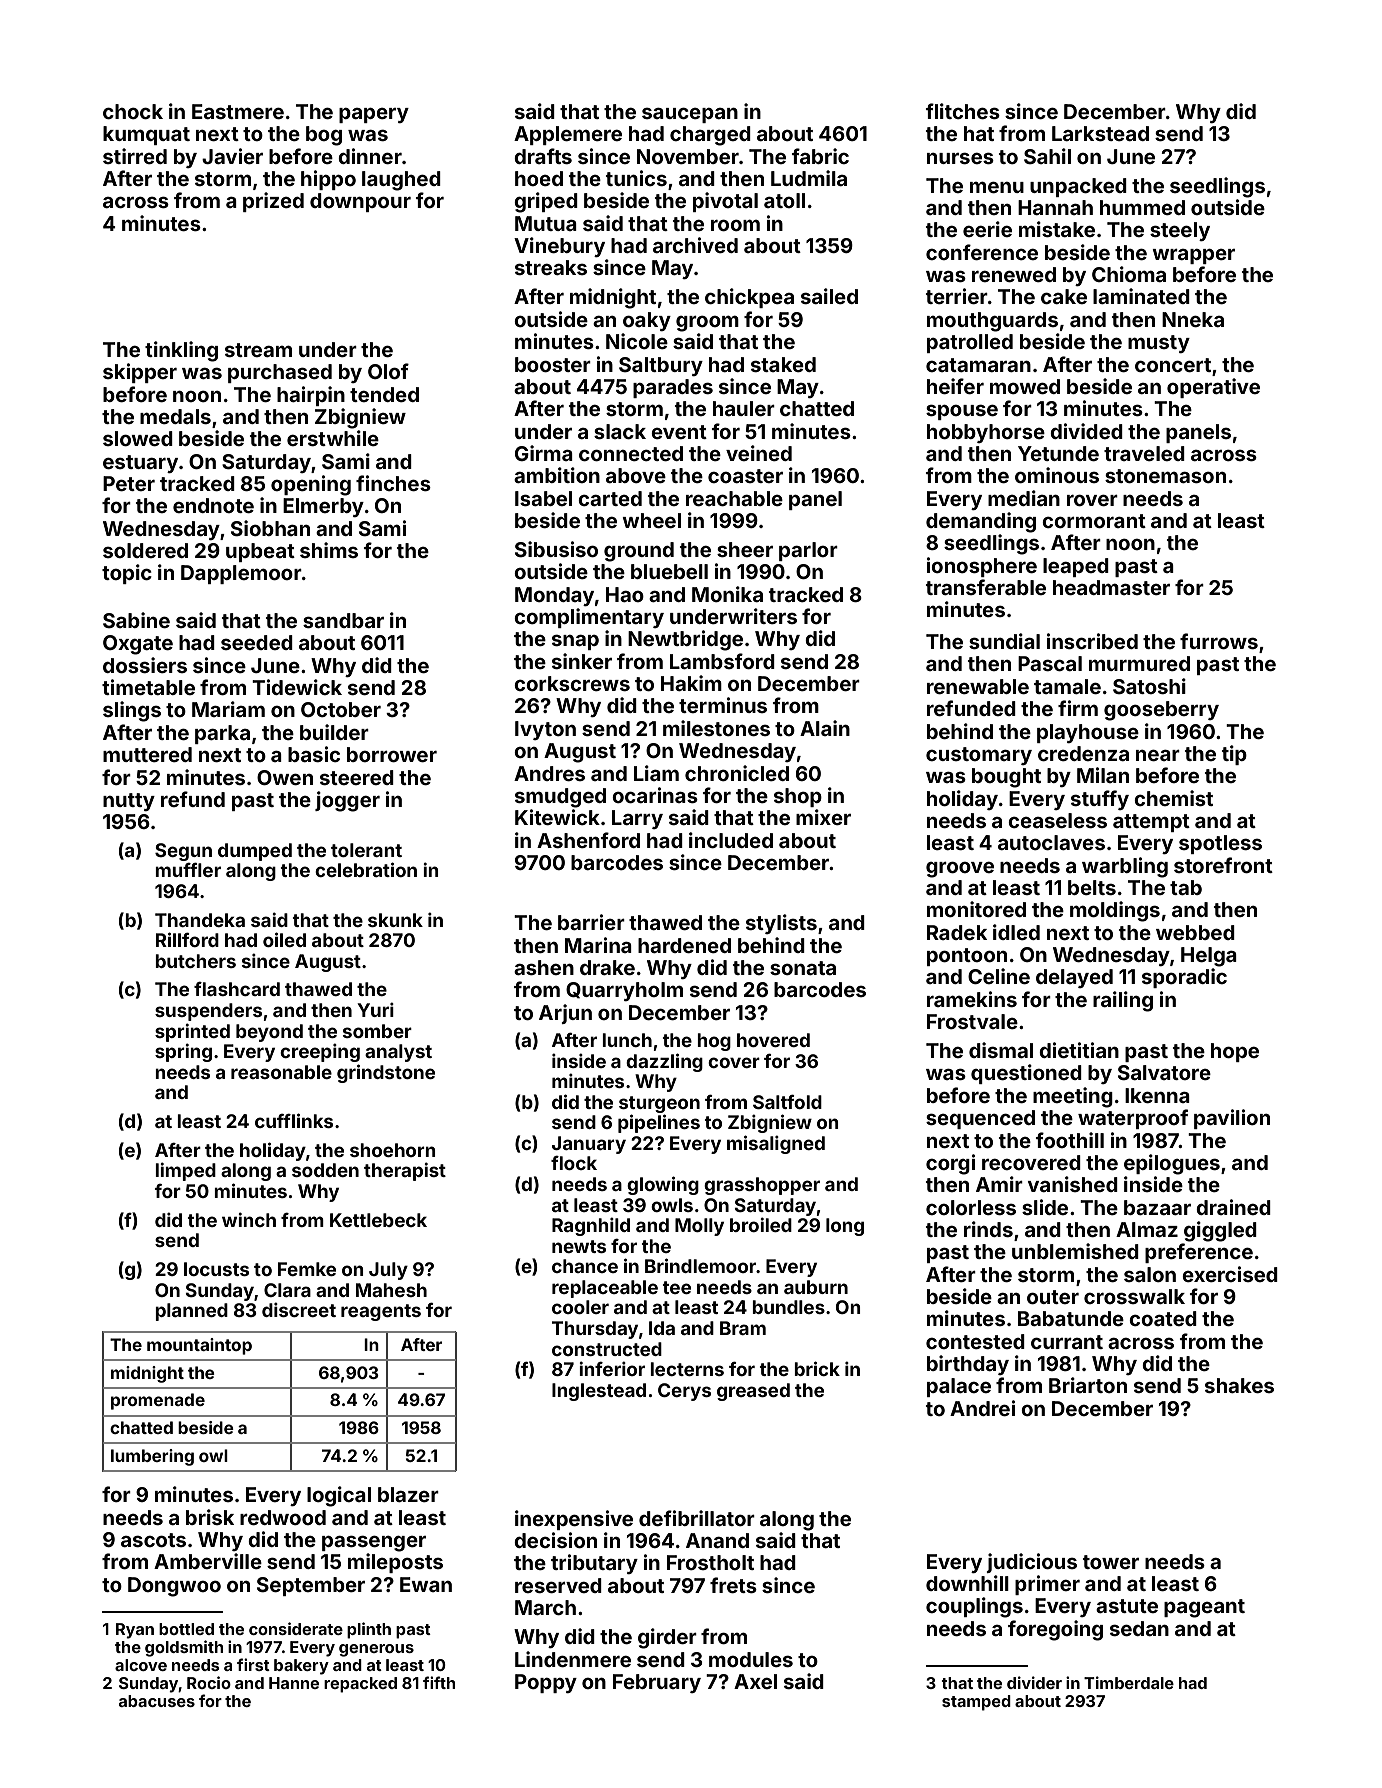 This screenshot has width=1382, height=1788. Describe the element at coordinates (408, 1494) in the screenshot. I see `blazer` at that location.
